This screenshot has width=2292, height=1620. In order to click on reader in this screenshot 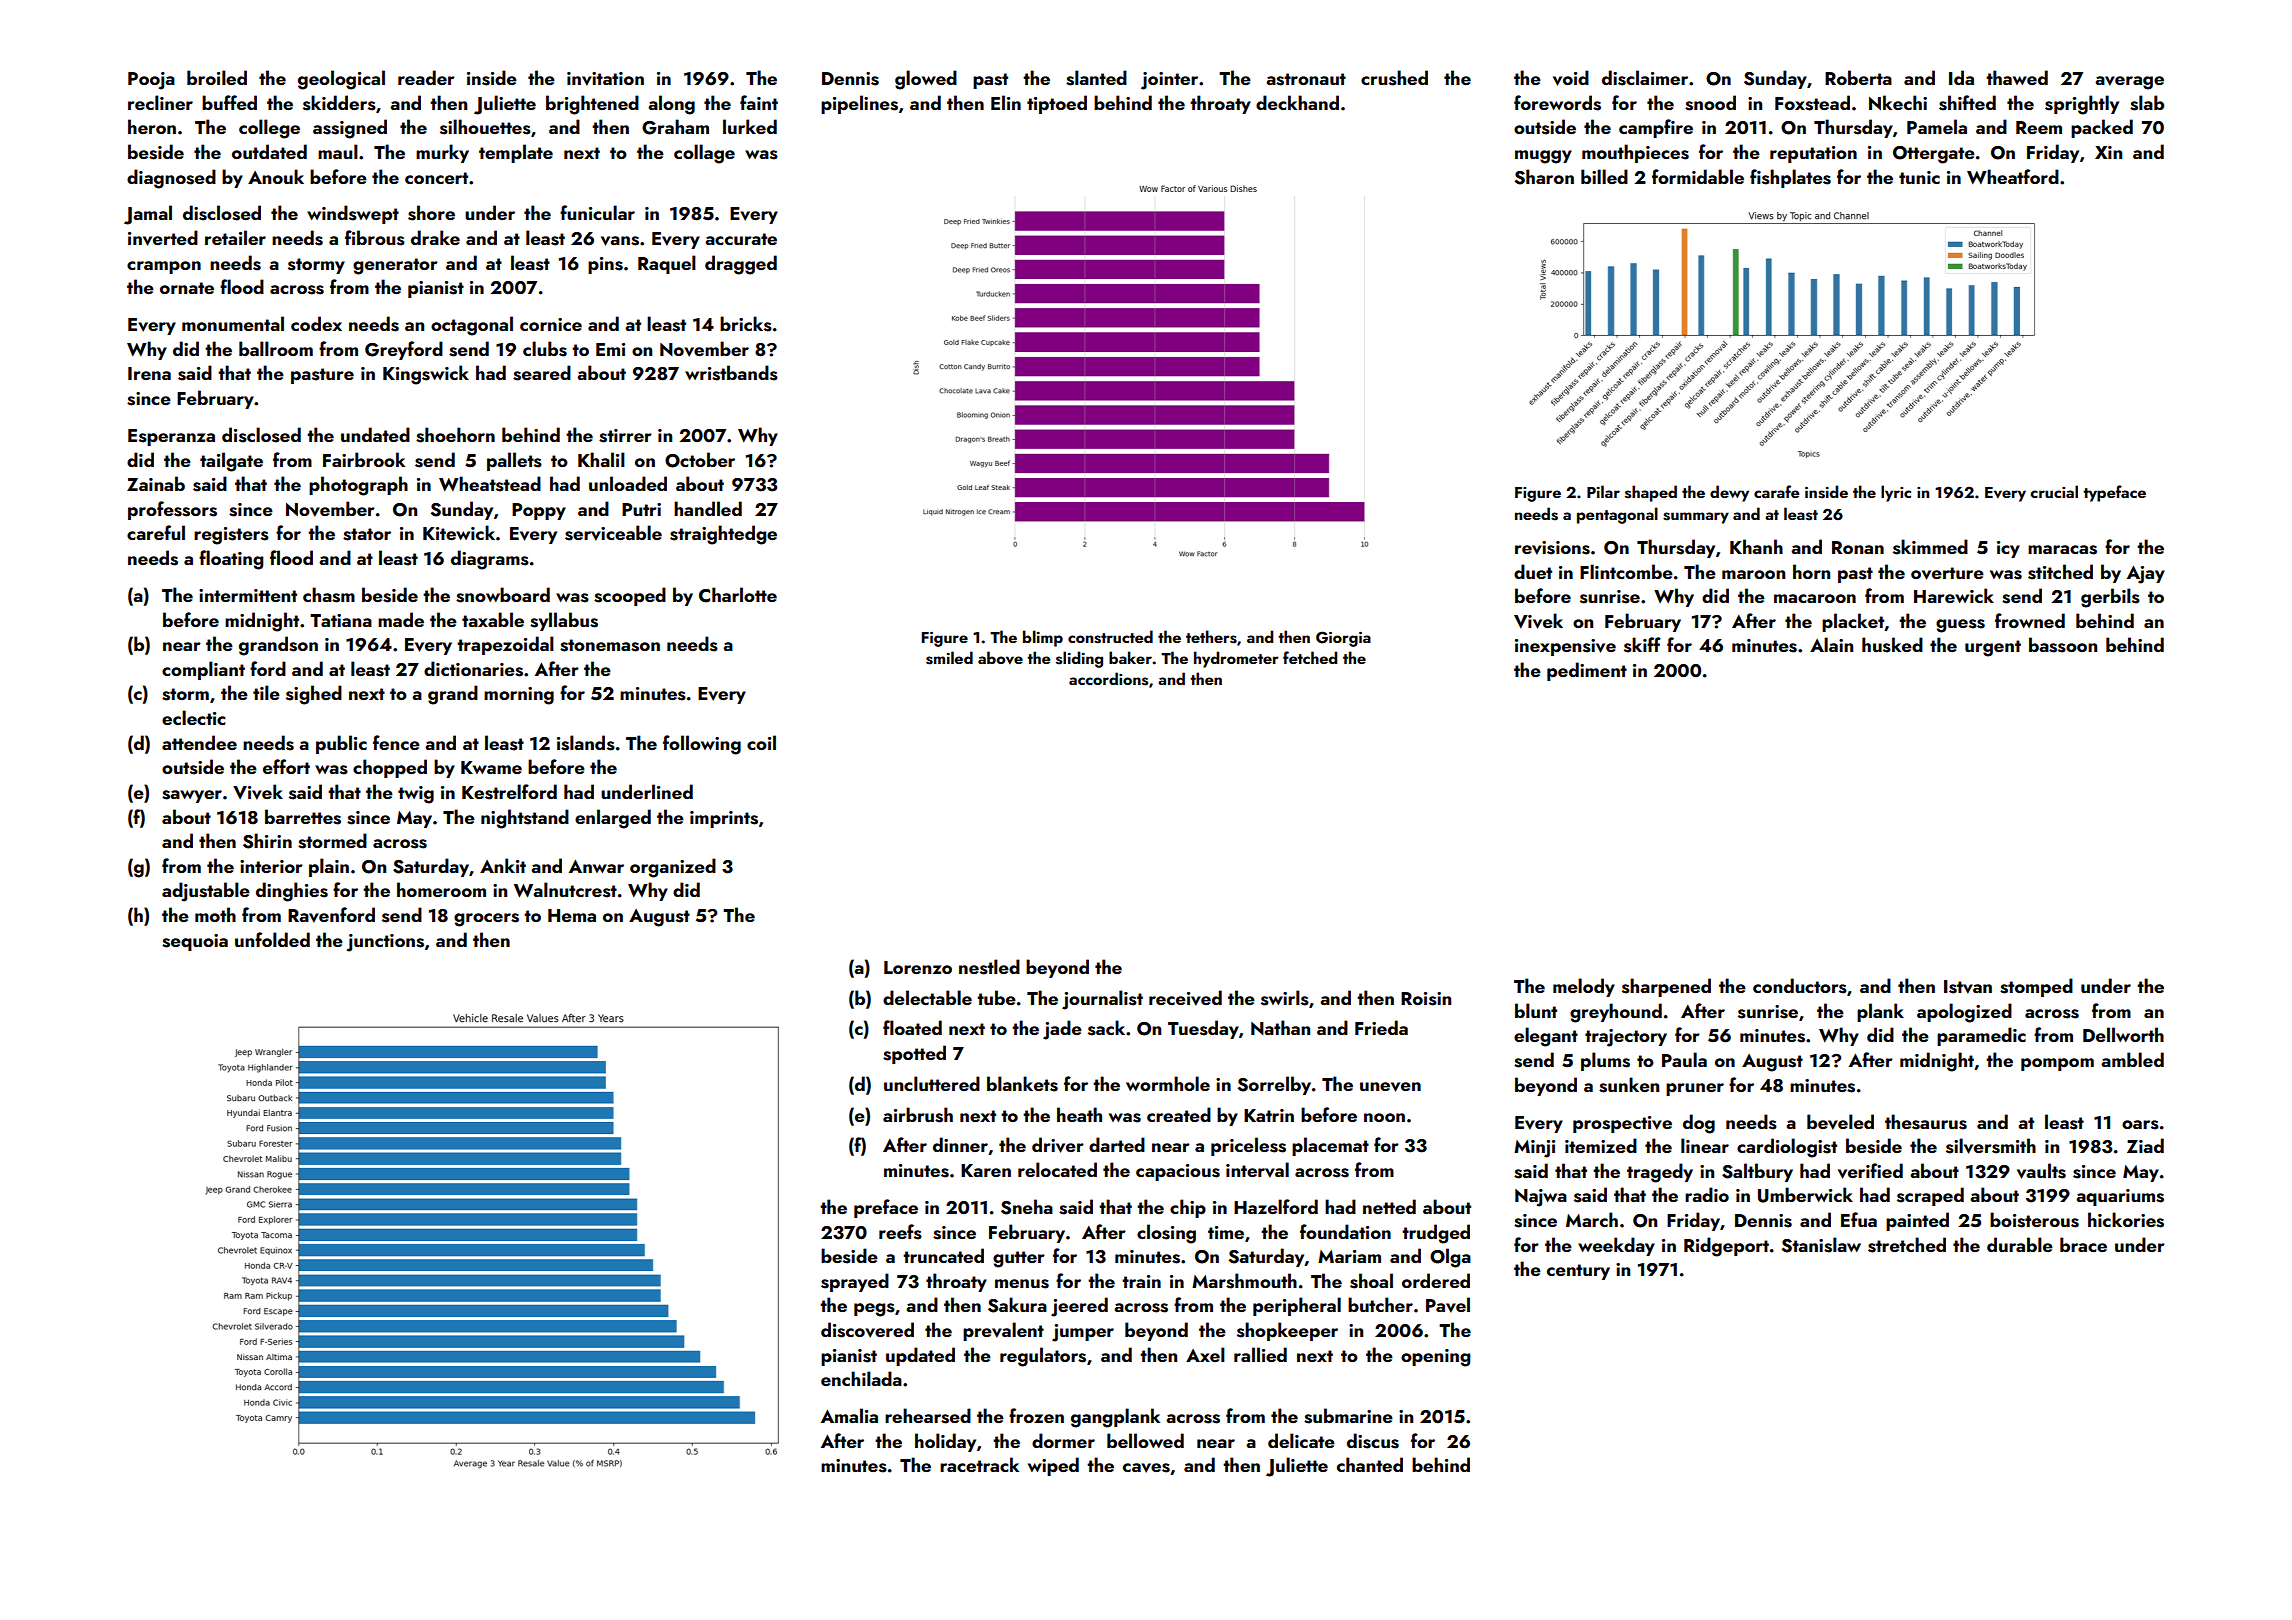, I will do `click(426, 77)`.
